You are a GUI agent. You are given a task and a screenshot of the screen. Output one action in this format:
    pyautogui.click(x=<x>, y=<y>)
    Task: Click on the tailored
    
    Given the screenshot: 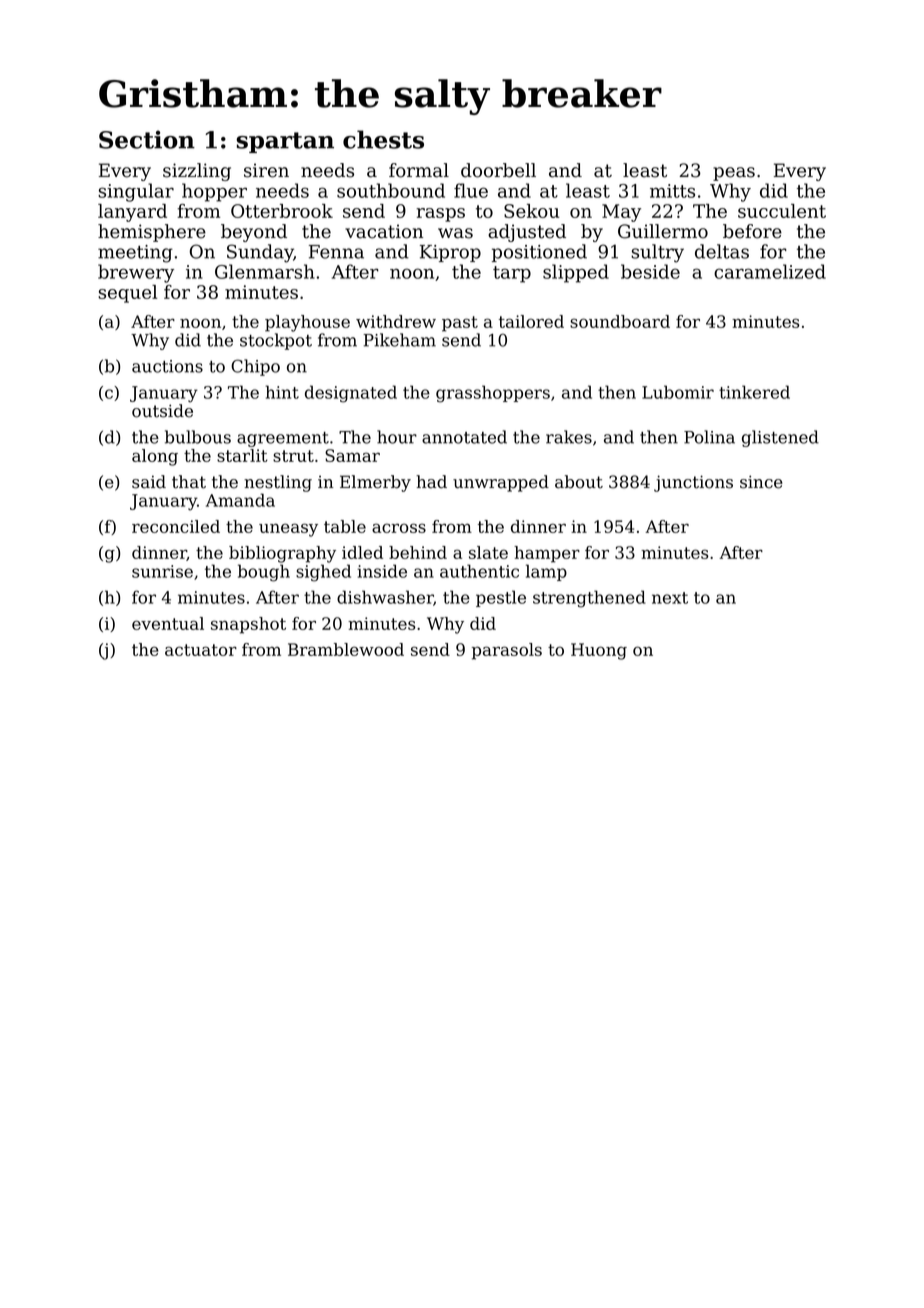 What is the action you would take?
    pyautogui.click(x=531, y=321)
